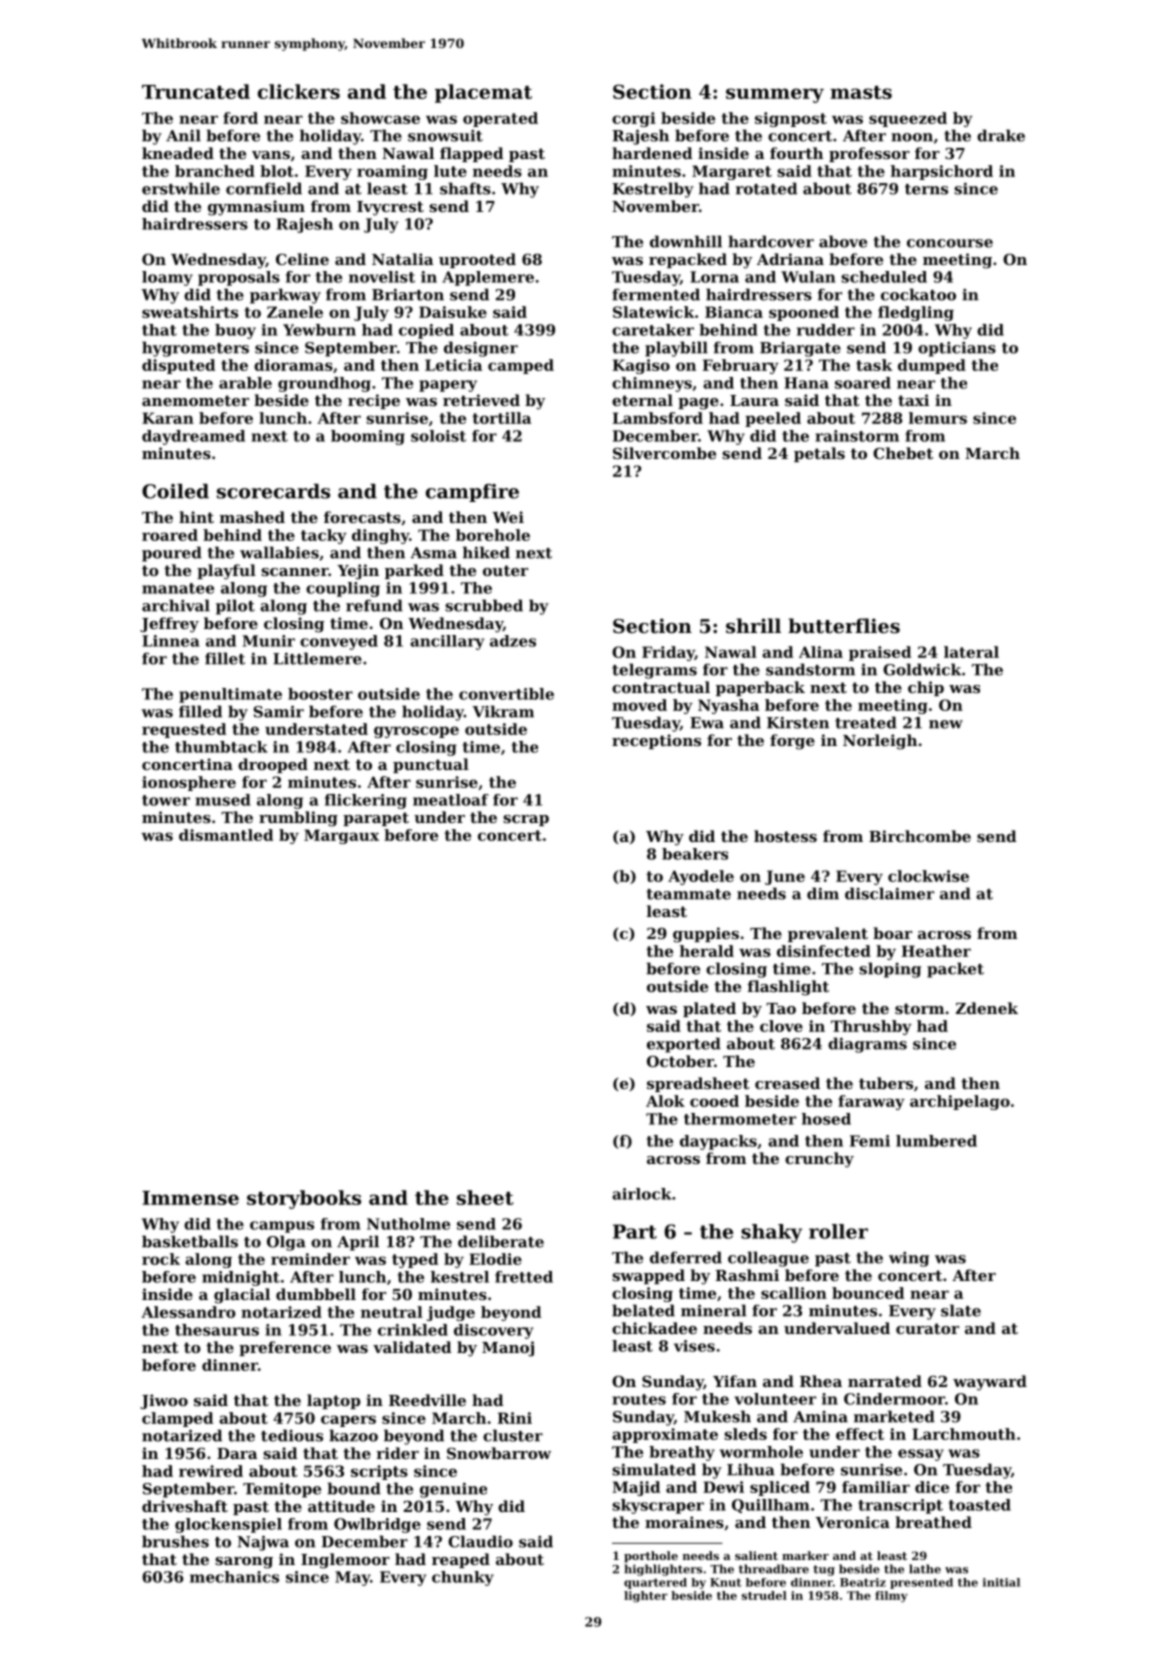 This screenshot has width=1169, height=1653. Describe the element at coordinates (838, 1231) in the screenshot. I see `roller` at that location.
